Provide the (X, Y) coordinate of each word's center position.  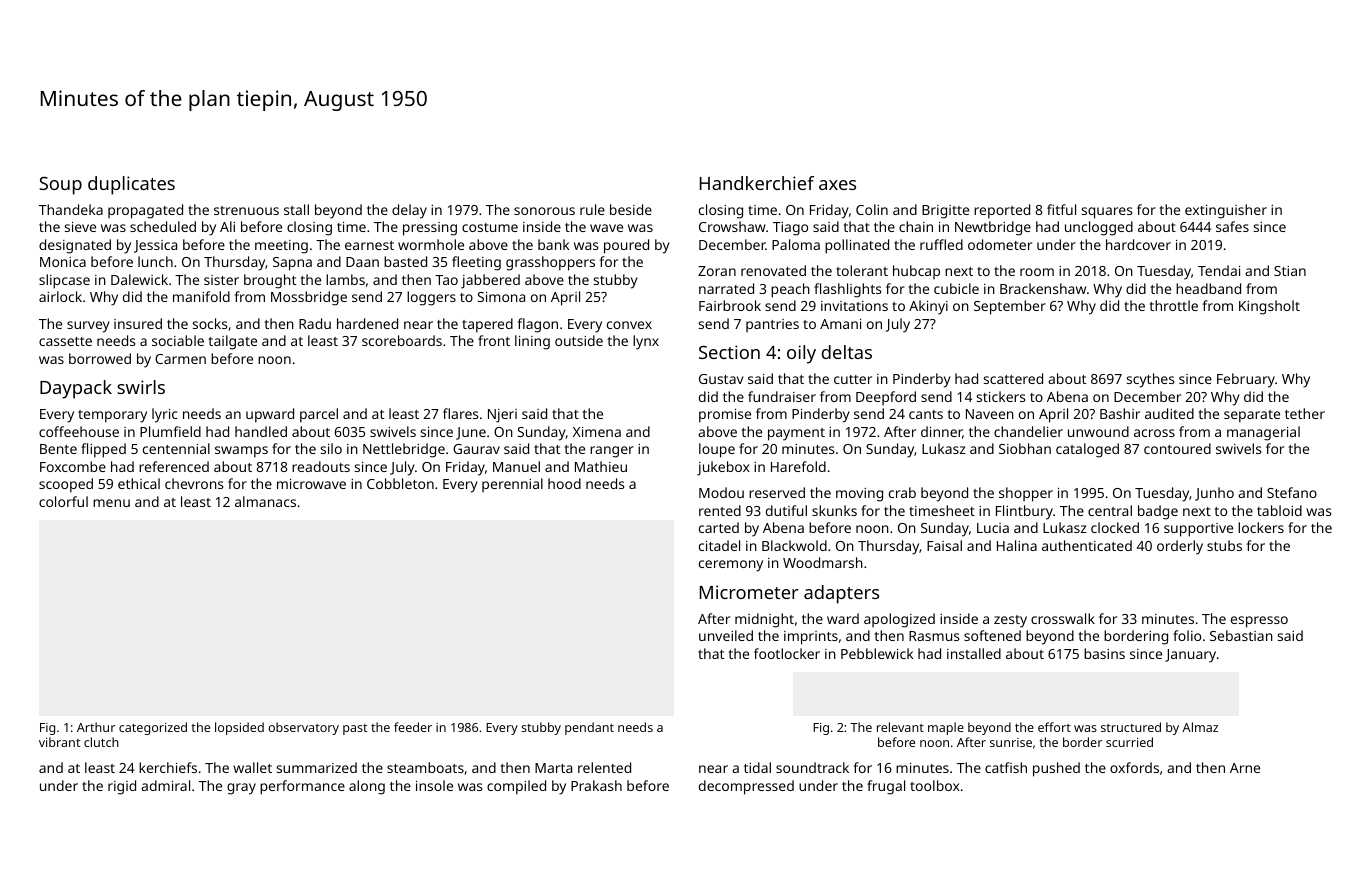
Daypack (76, 389)
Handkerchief (757, 183)
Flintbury (1024, 512)
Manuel (516, 466)
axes (837, 185)
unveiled (726, 635)
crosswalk (1063, 618)
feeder (413, 727)
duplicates (131, 185)
